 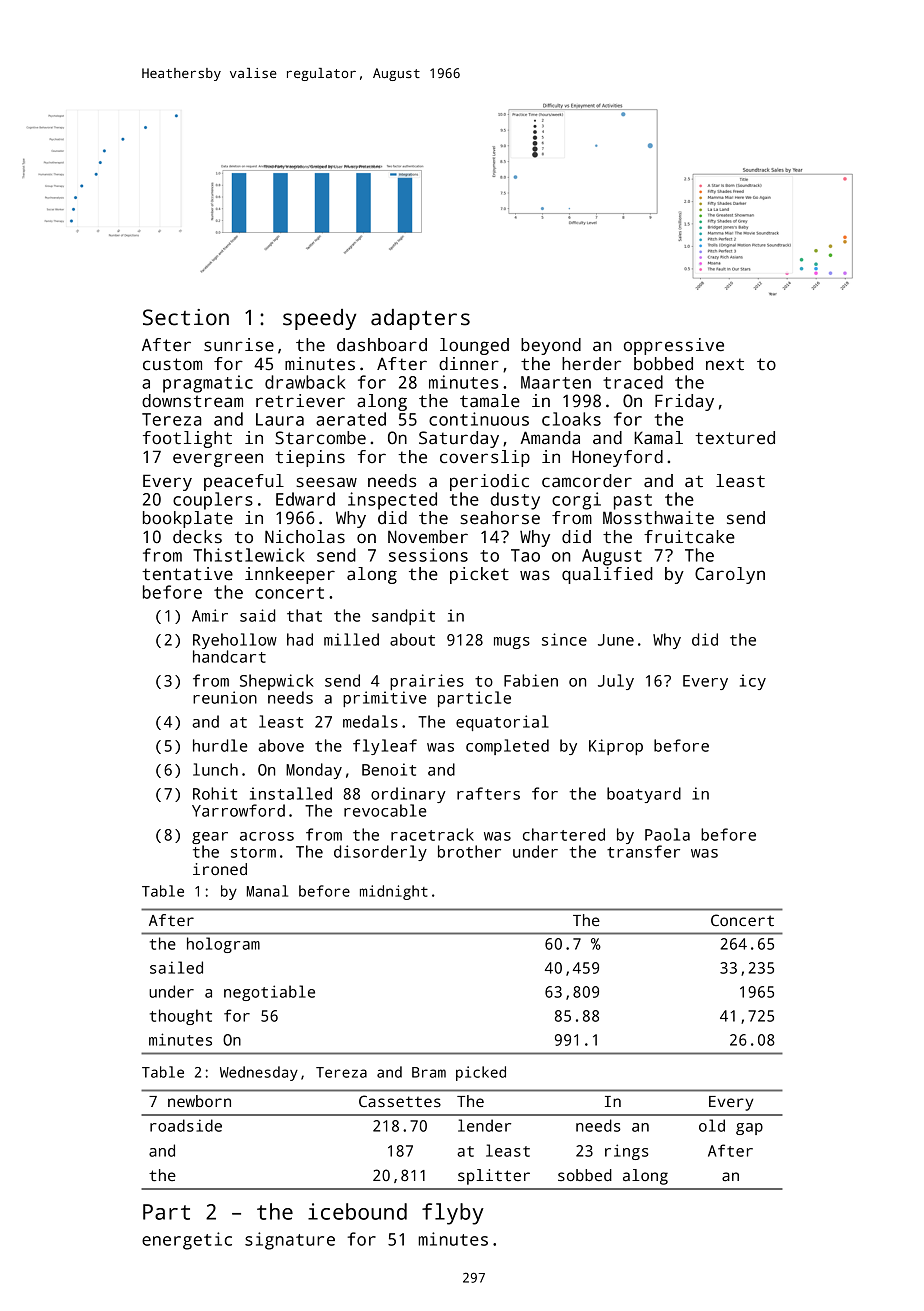 I want to click on flyby, so click(x=453, y=1214).
